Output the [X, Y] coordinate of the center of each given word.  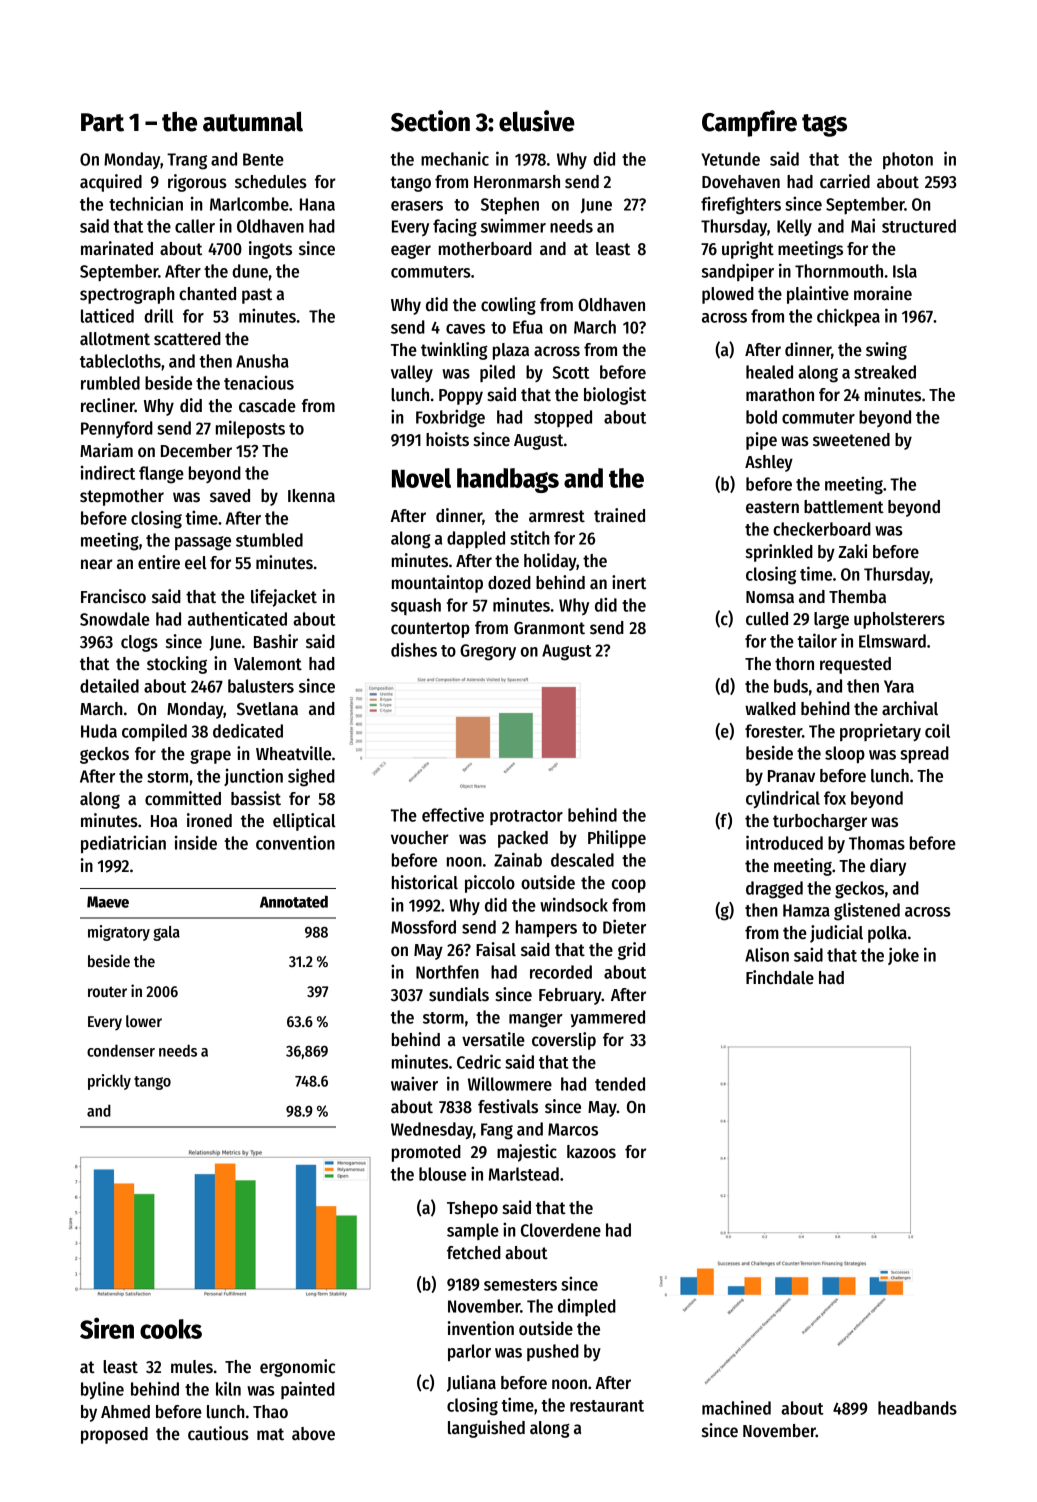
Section [430, 121]
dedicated [248, 730]
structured [919, 226]
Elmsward [892, 641]
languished [486, 1429]
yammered [607, 1018]
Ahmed [125, 1412]
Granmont [549, 628]
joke [903, 956]
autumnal [253, 121]
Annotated [294, 901]
